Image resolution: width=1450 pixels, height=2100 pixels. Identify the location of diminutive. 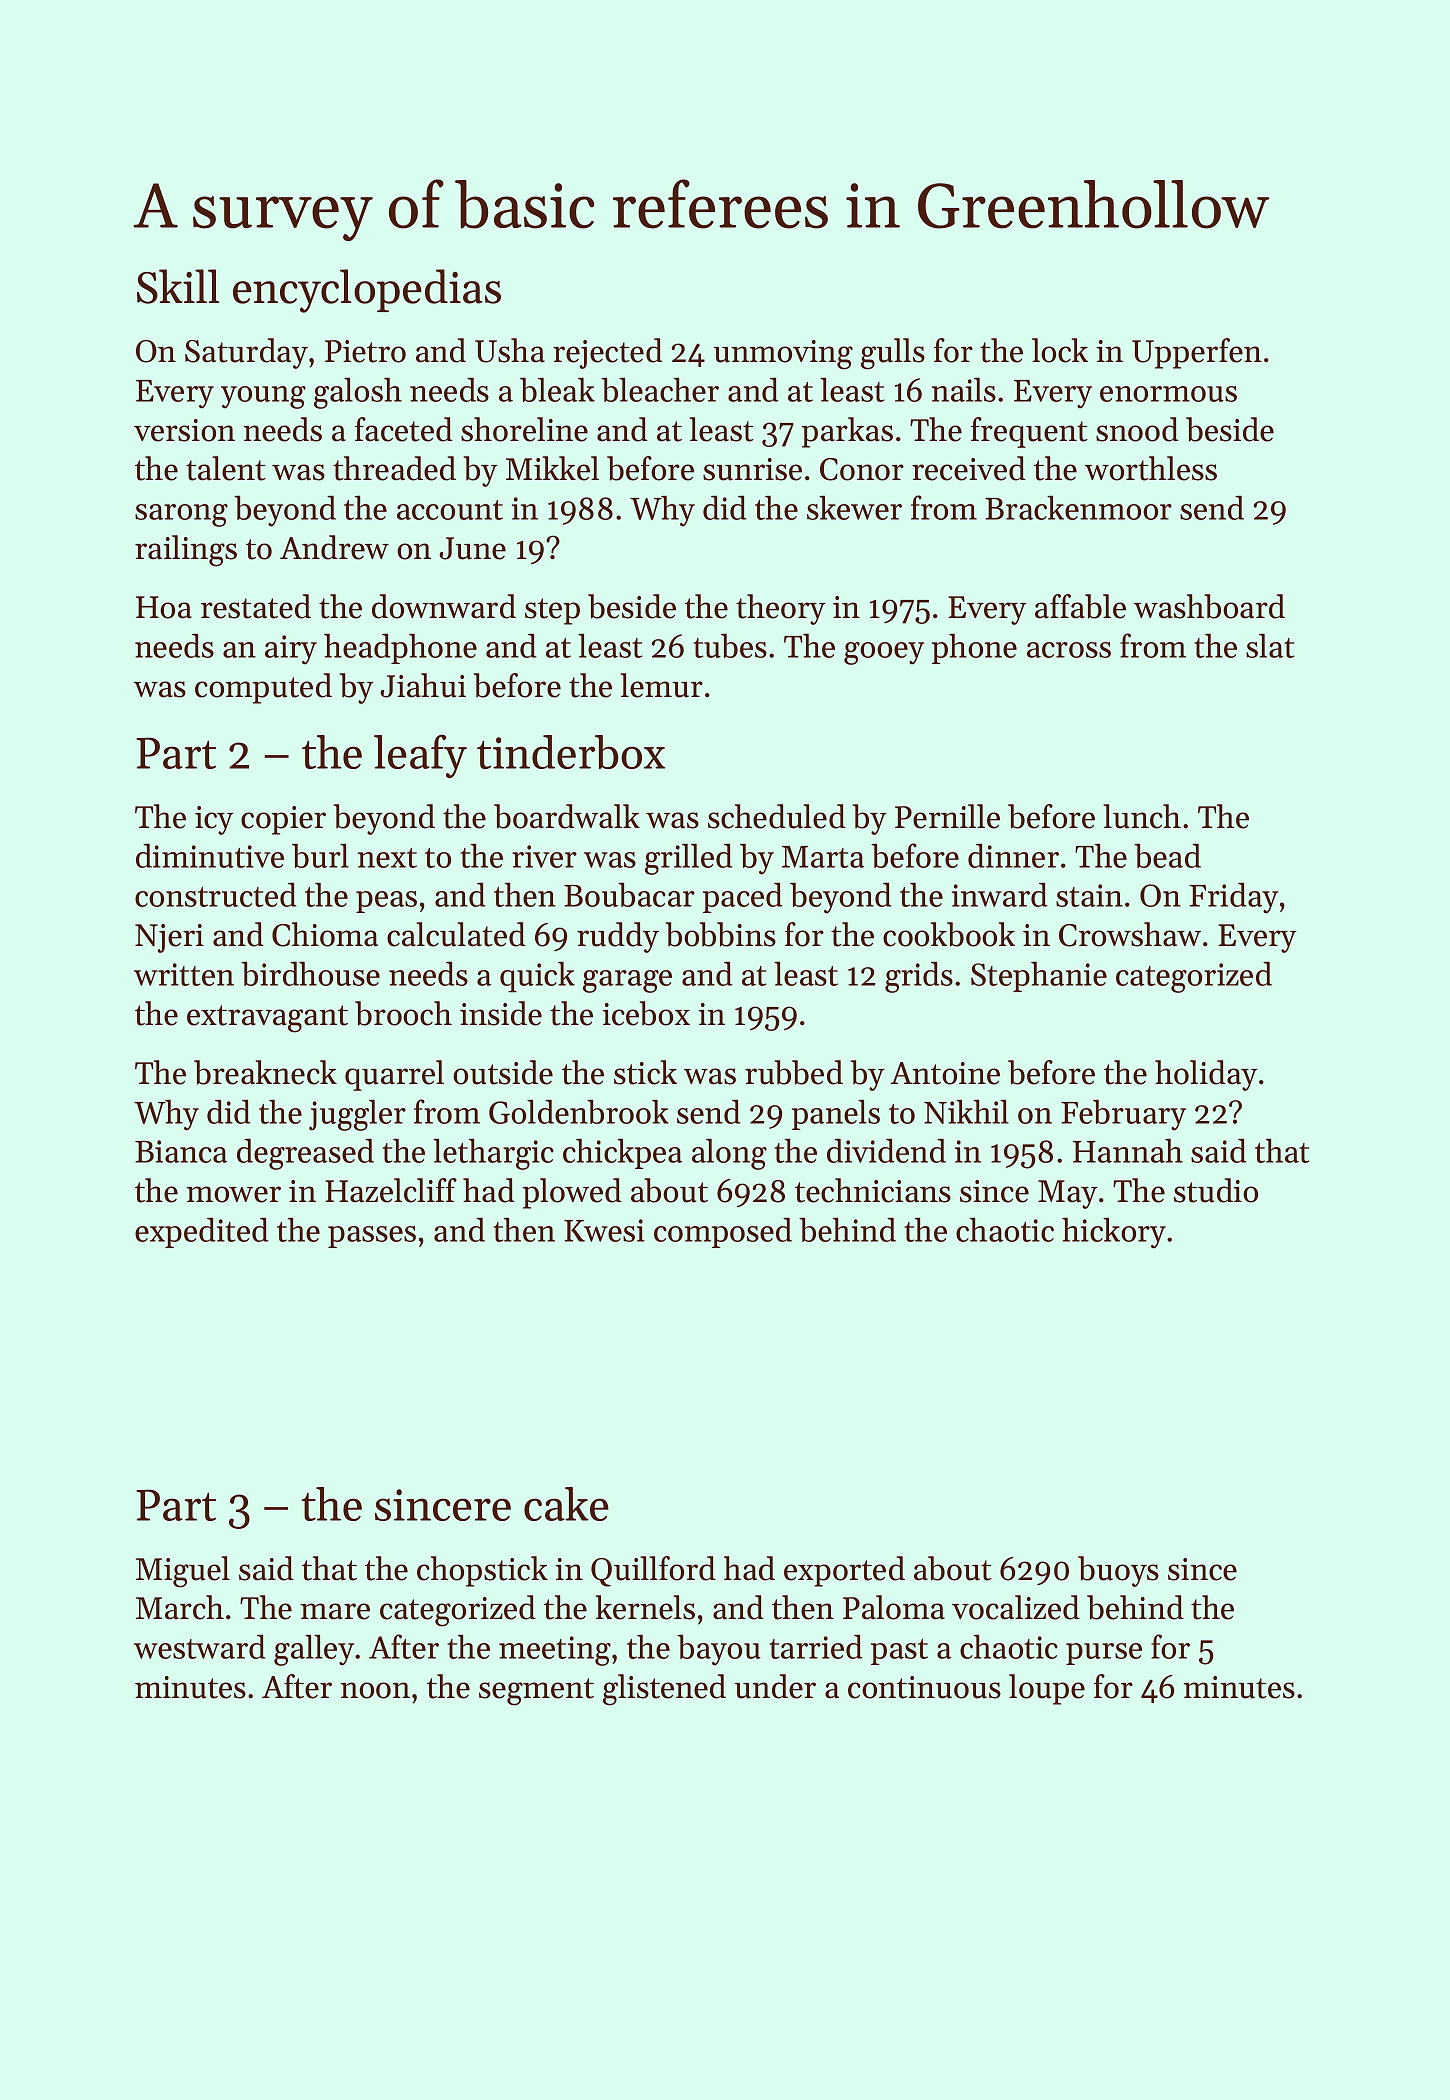
(210, 855).
